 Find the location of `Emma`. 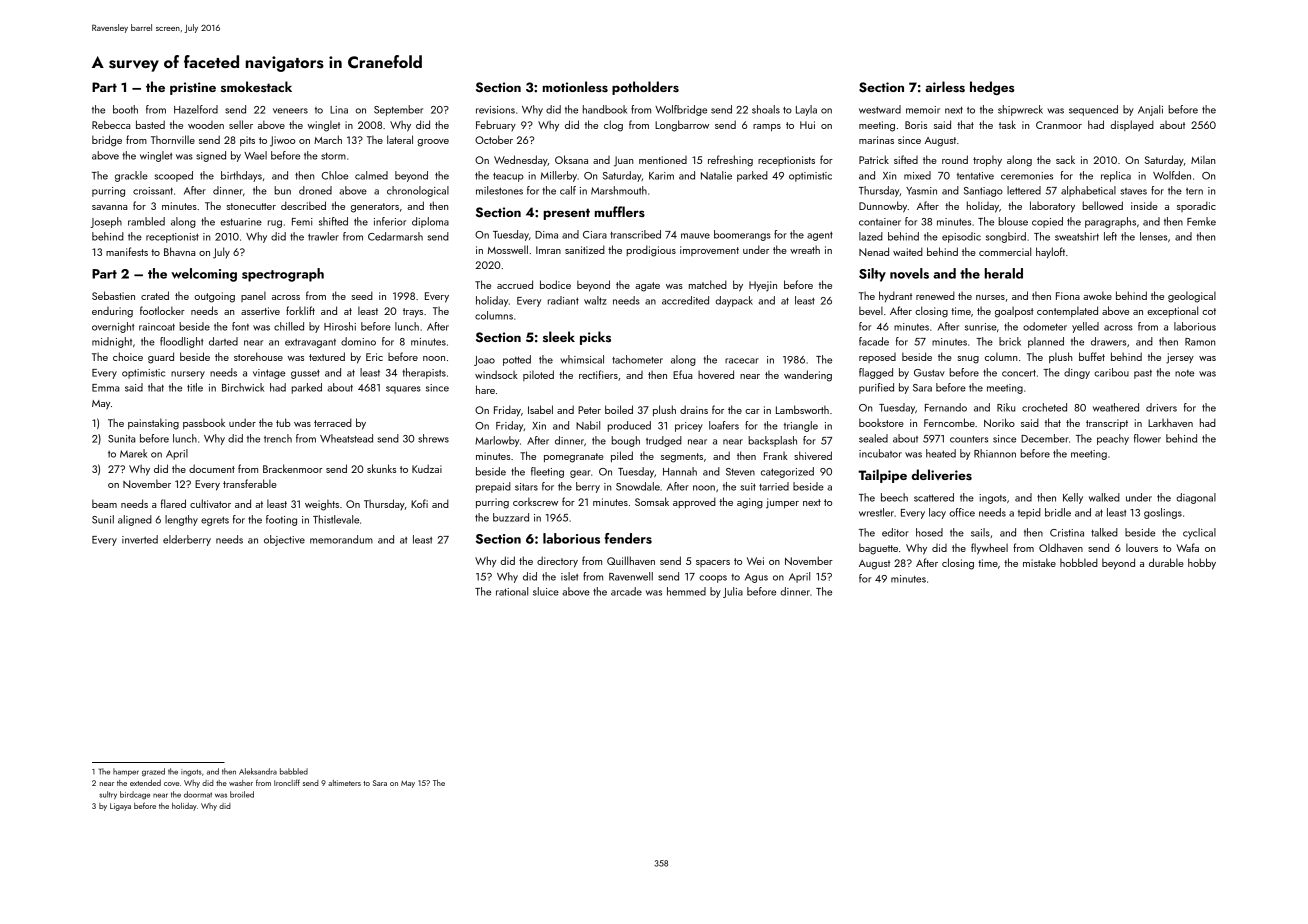

Emma is located at coordinates (106, 388).
